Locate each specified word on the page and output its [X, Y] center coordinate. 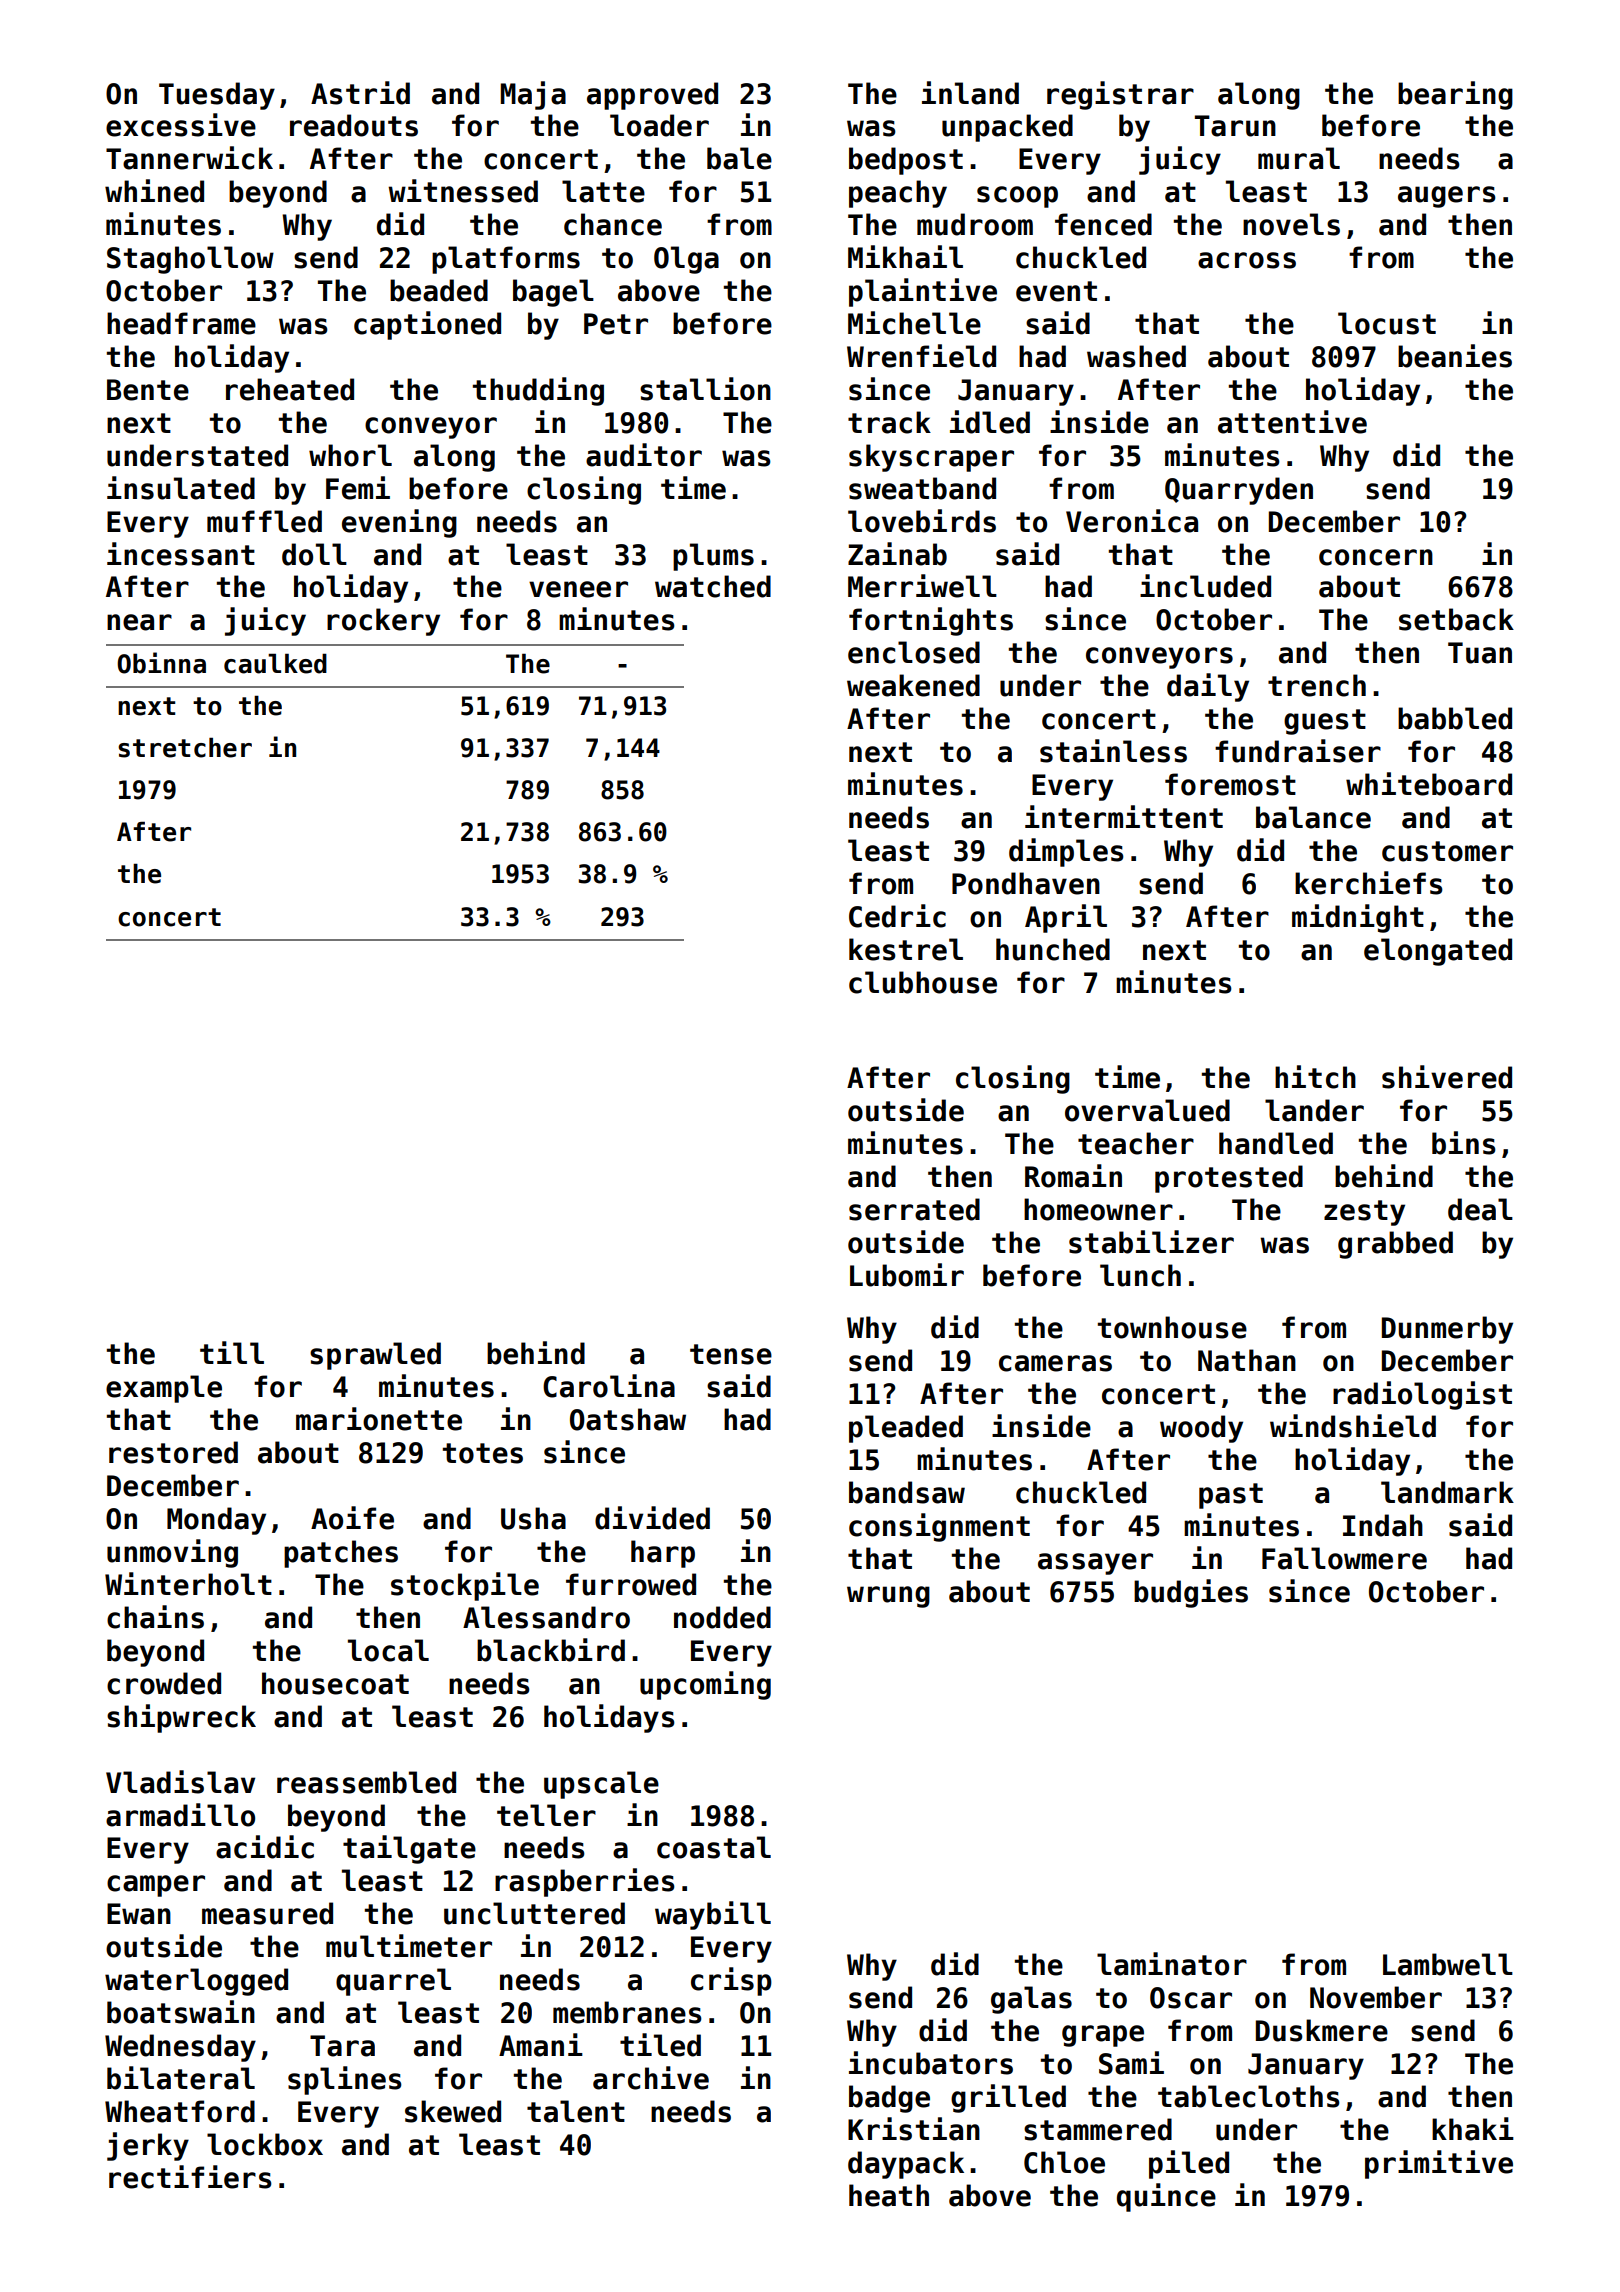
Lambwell [1448, 1964]
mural [1299, 158]
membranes [627, 2012]
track [889, 422]
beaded [439, 290]
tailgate [409, 1849]
